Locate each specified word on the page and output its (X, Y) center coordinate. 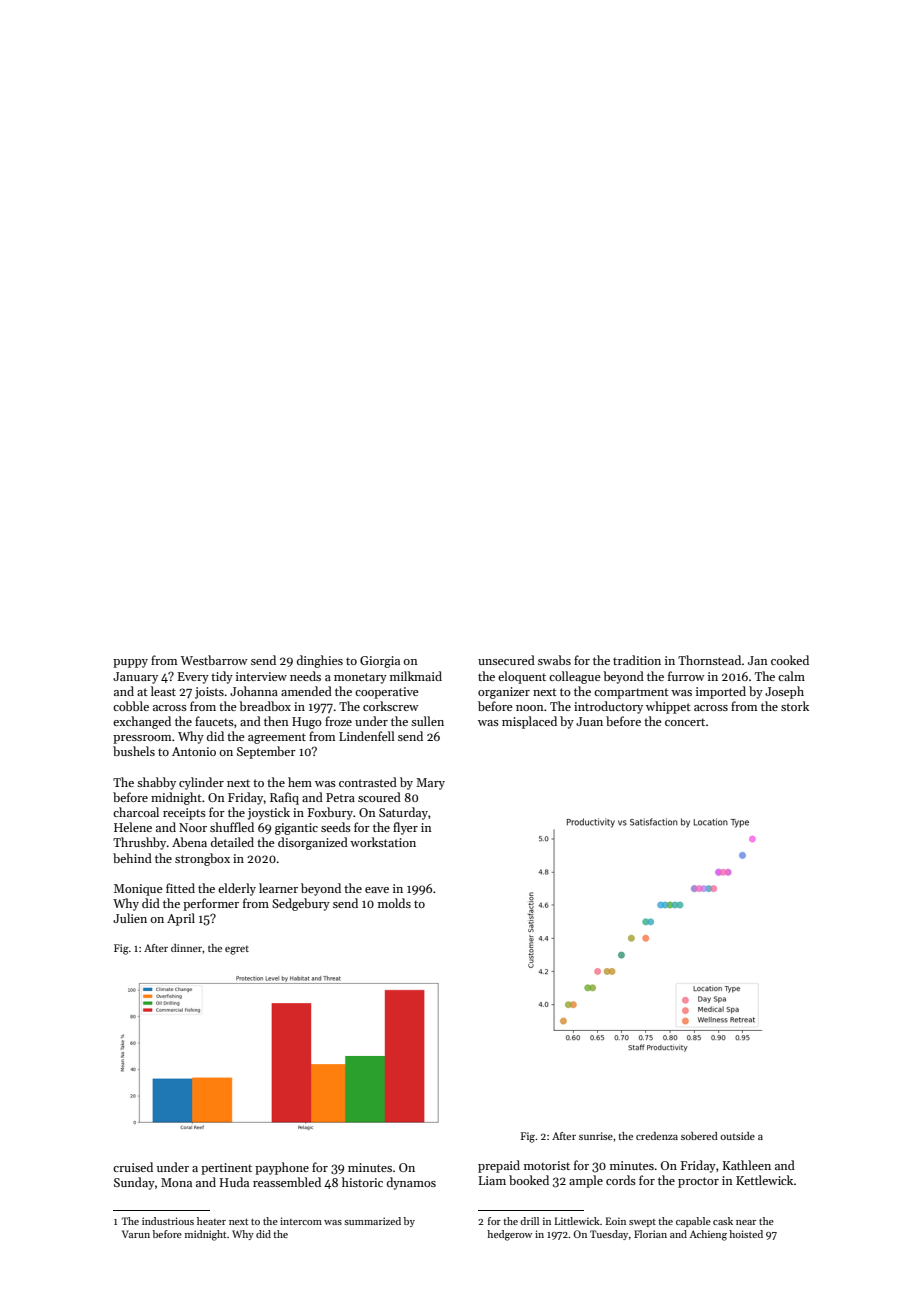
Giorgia (380, 662)
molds (394, 903)
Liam (492, 1180)
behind (132, 858)
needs (305, 676)
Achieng (708, 1235)
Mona (176, 1182)
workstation (383, 842)
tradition (637, 660)
